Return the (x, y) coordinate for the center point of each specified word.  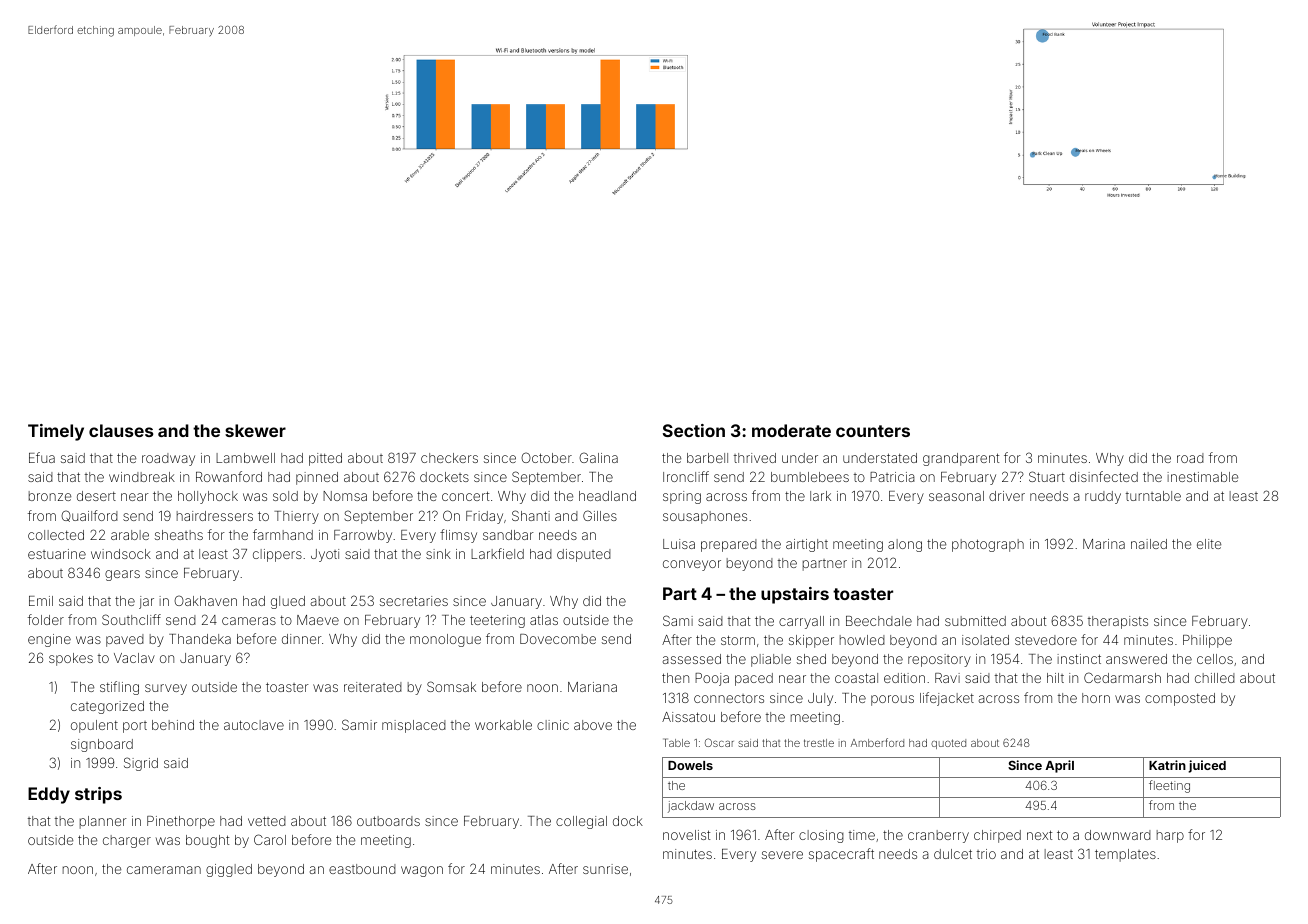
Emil (41, 601)
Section (694, 430)
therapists (1118, 622)
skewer (255, 430)
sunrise (605, 869)
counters (873, 431)
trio (986, 854)
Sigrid (141, 764)
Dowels (690, 765)
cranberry (938, 836)
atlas (544, 620)
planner (103, 822)
